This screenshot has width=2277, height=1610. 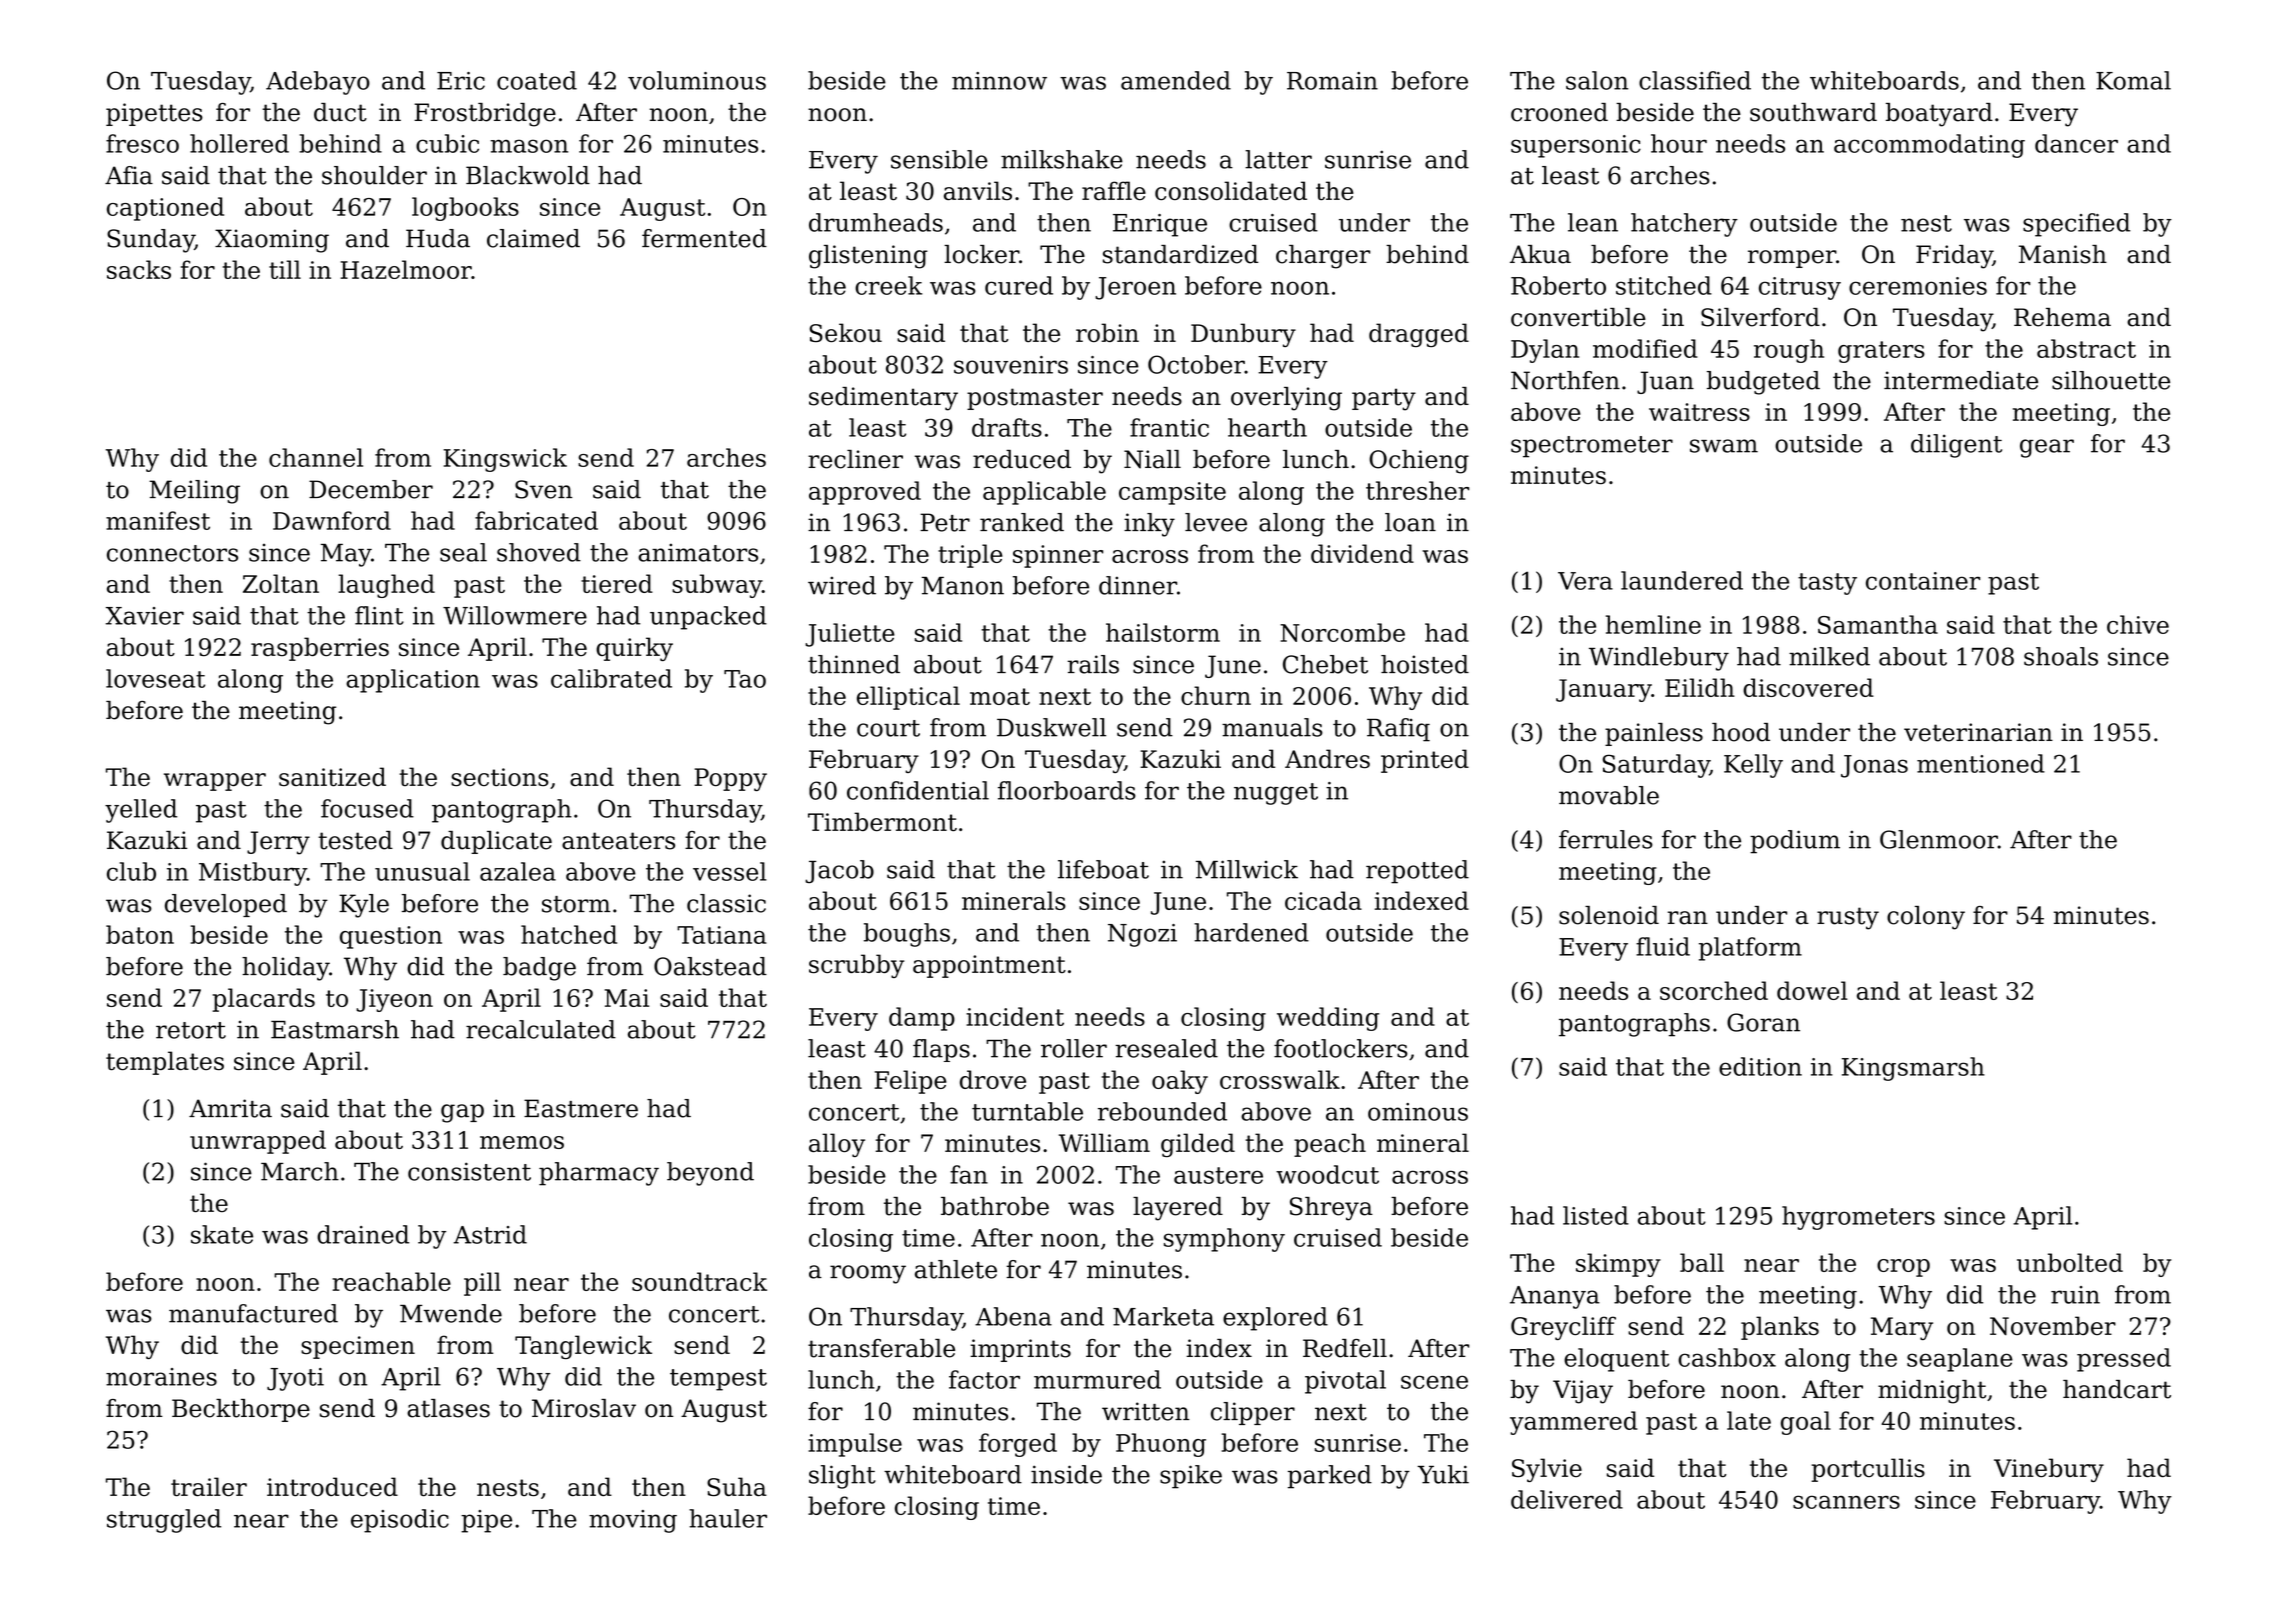 I want to click on Mwende, so click(x=451, y=1313).
